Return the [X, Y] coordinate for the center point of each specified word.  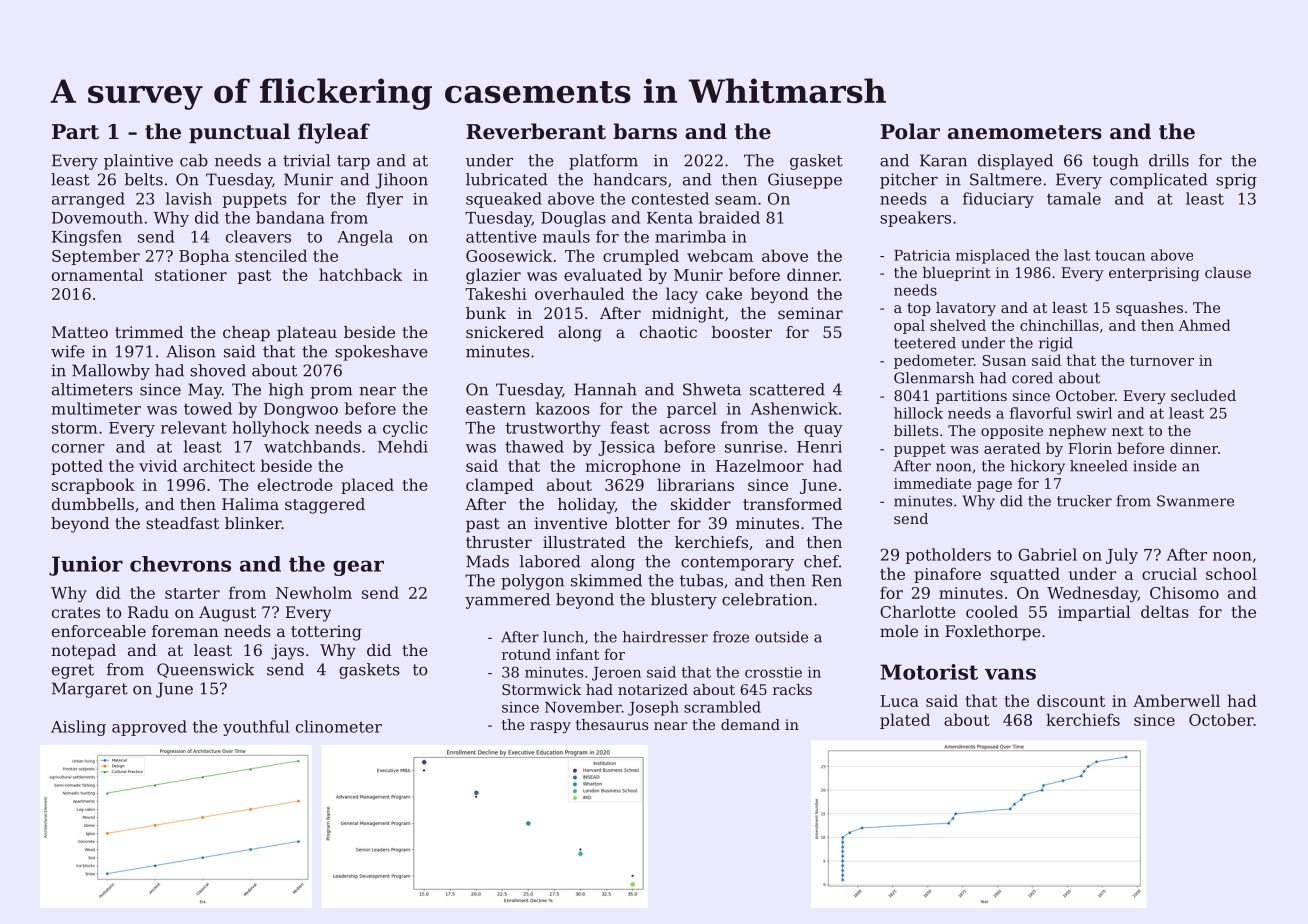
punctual [239, 133]
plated [905, 721]
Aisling [78, 728]
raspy [550, 727]
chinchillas [1059, 325]
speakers [915, 219]
